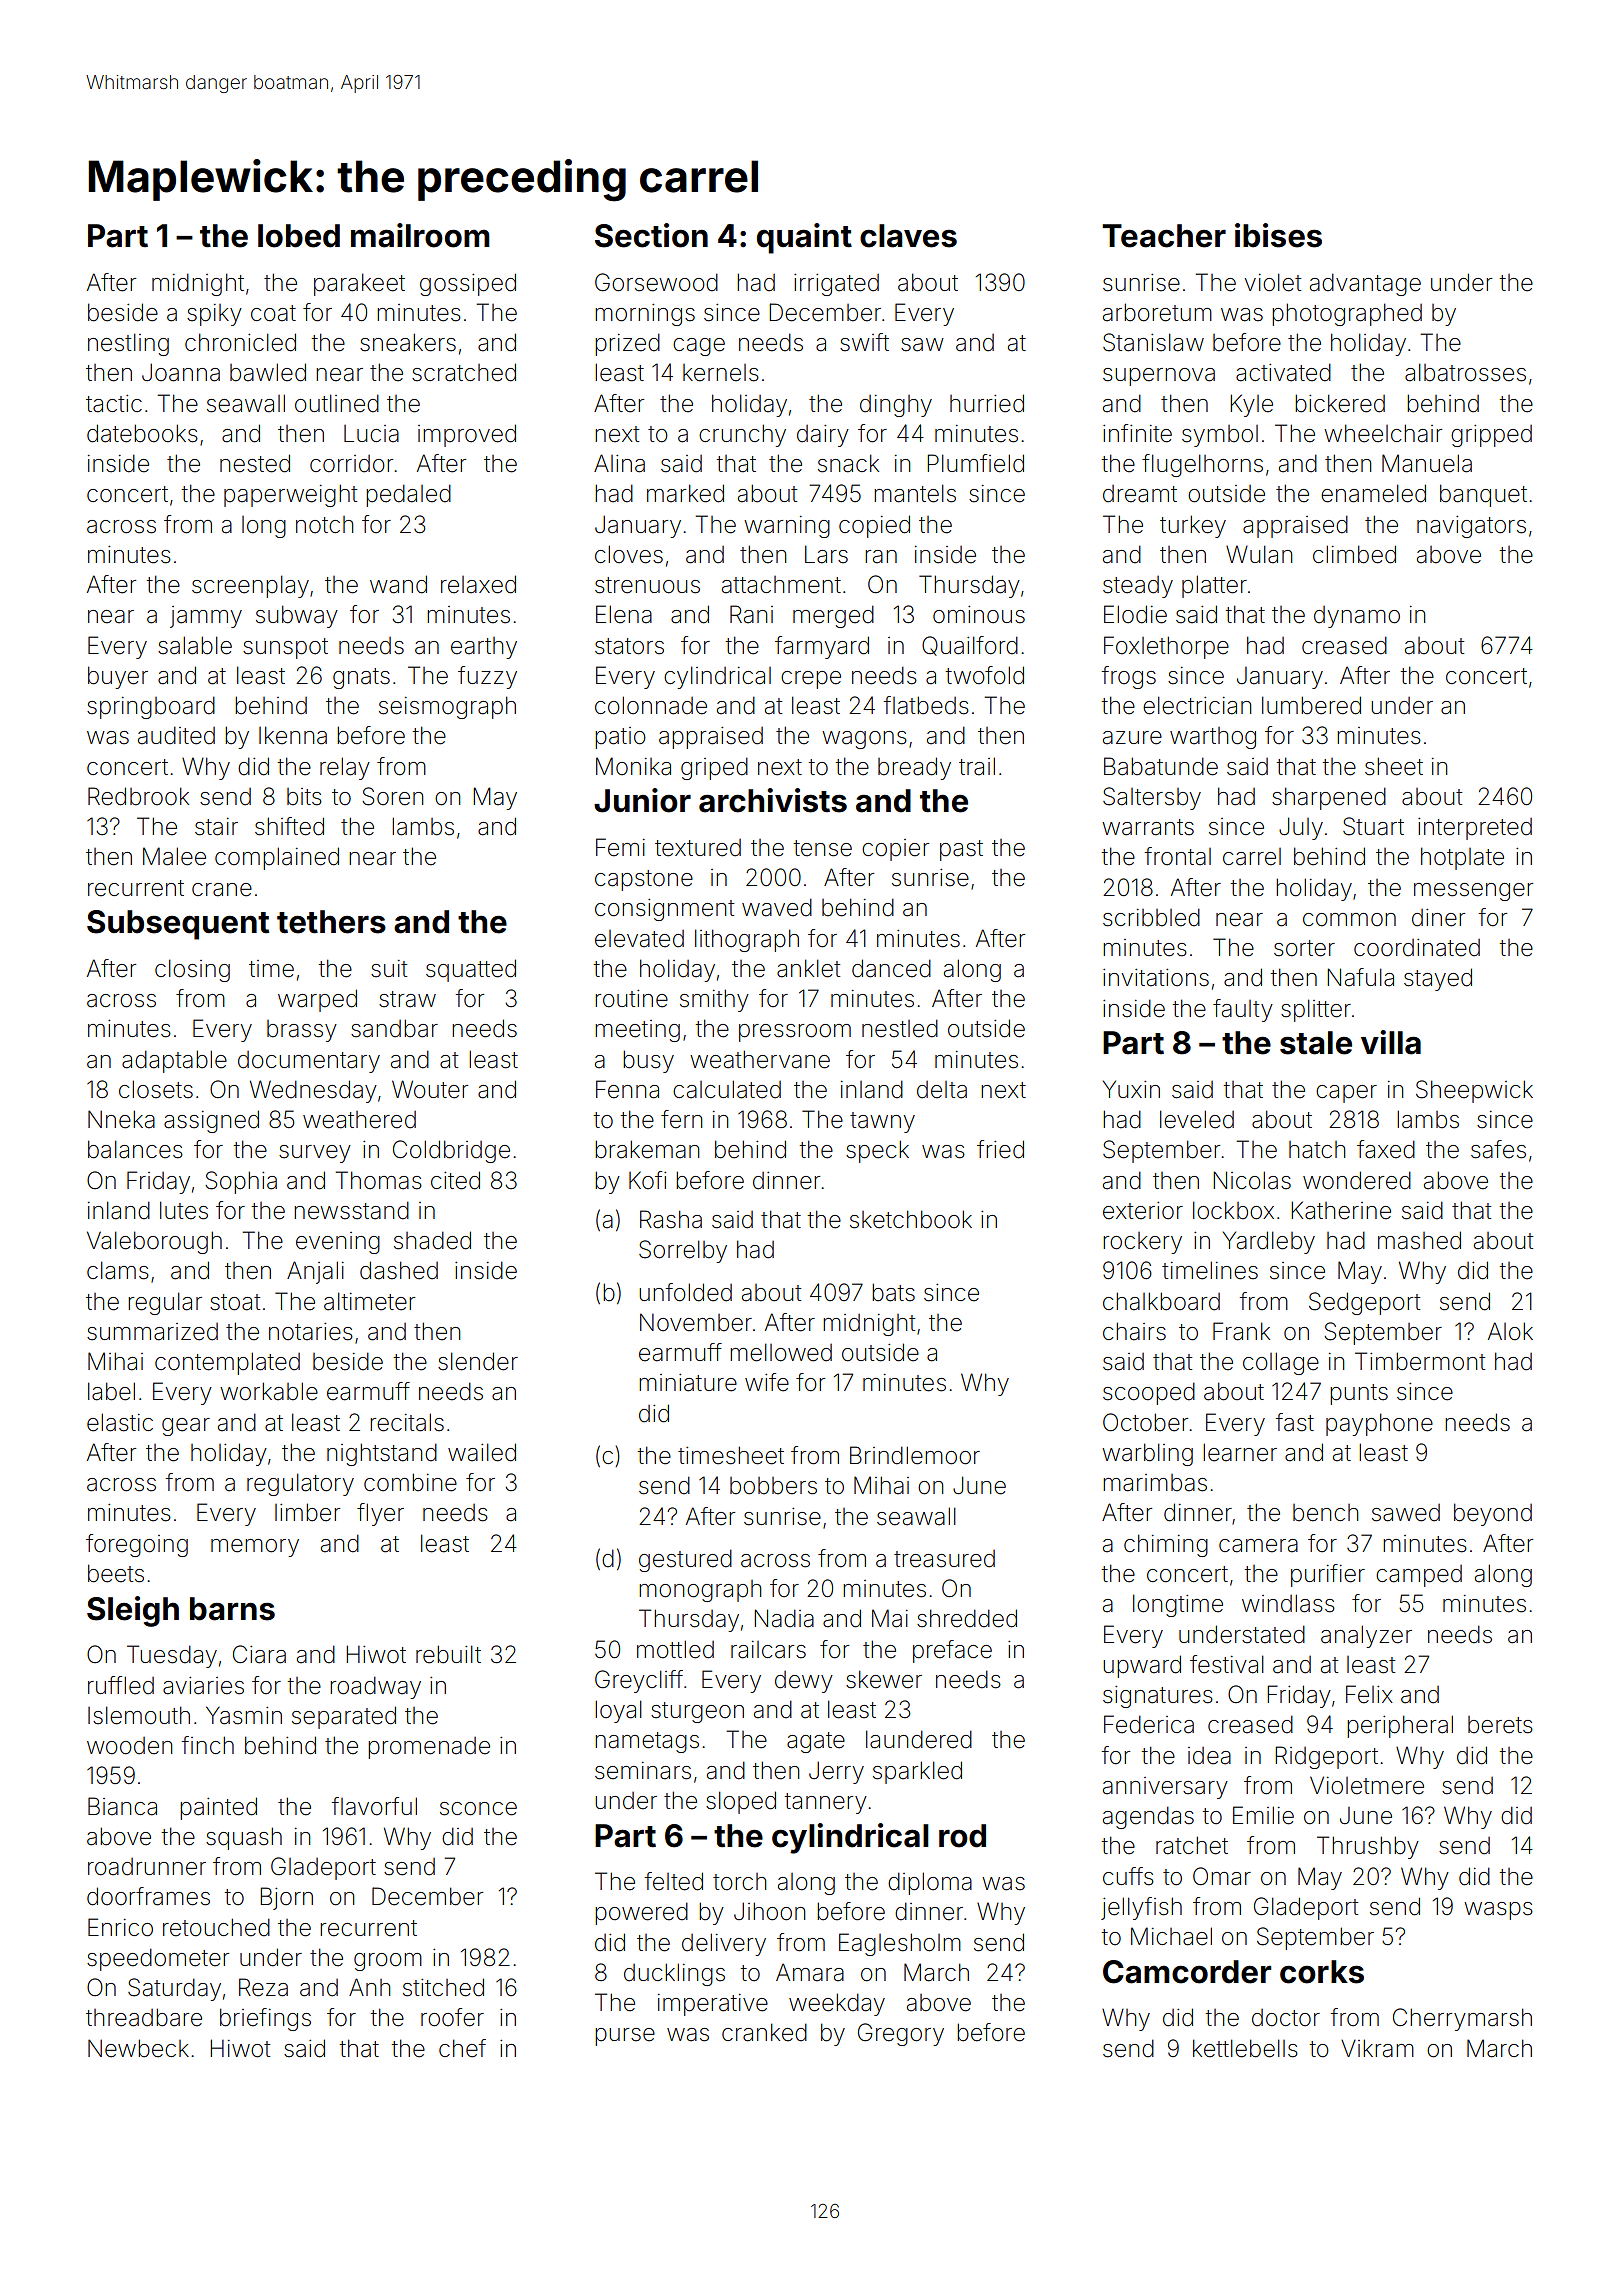 This image has width=1620, height=2292. What do you see at coordinates (967, 1618) in the image?
I see `shredded` at bounding box center [967, 1618].
